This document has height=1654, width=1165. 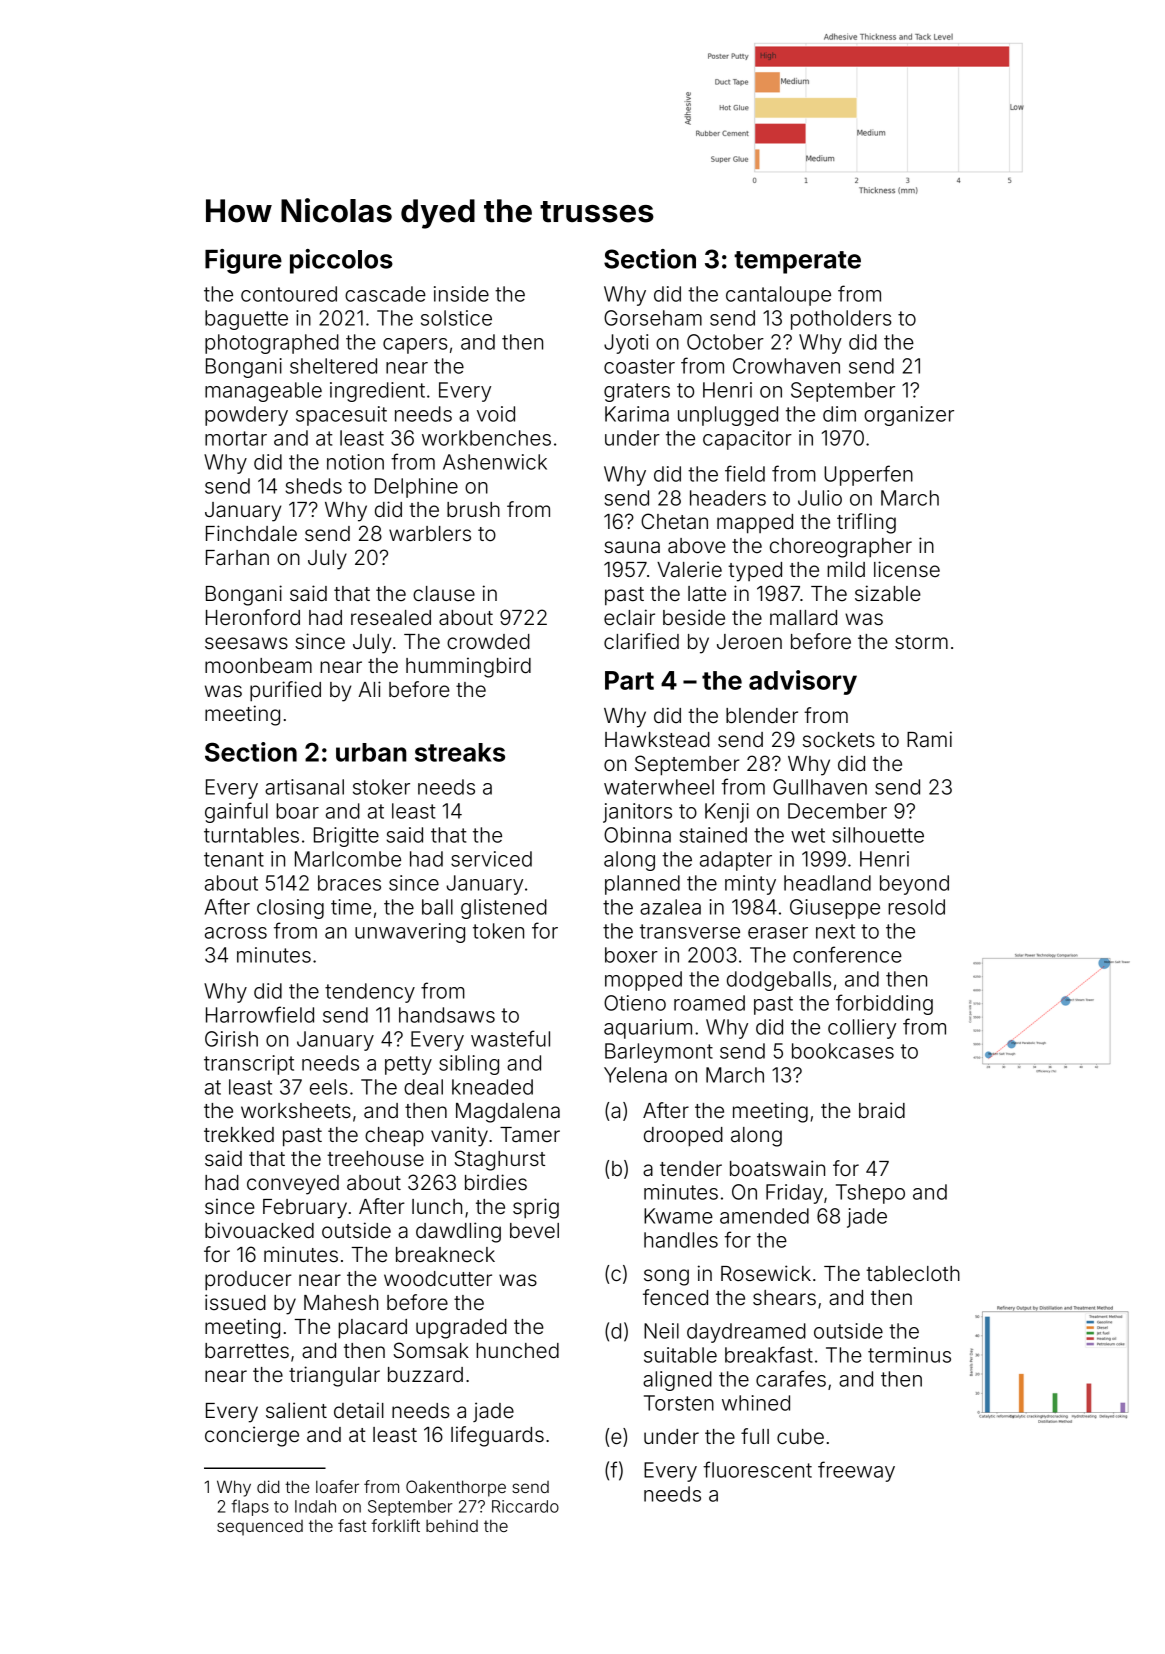 What do you see at coordinates (921, 642) in the document?
I see `storm` at bounding box center [921, 642].
